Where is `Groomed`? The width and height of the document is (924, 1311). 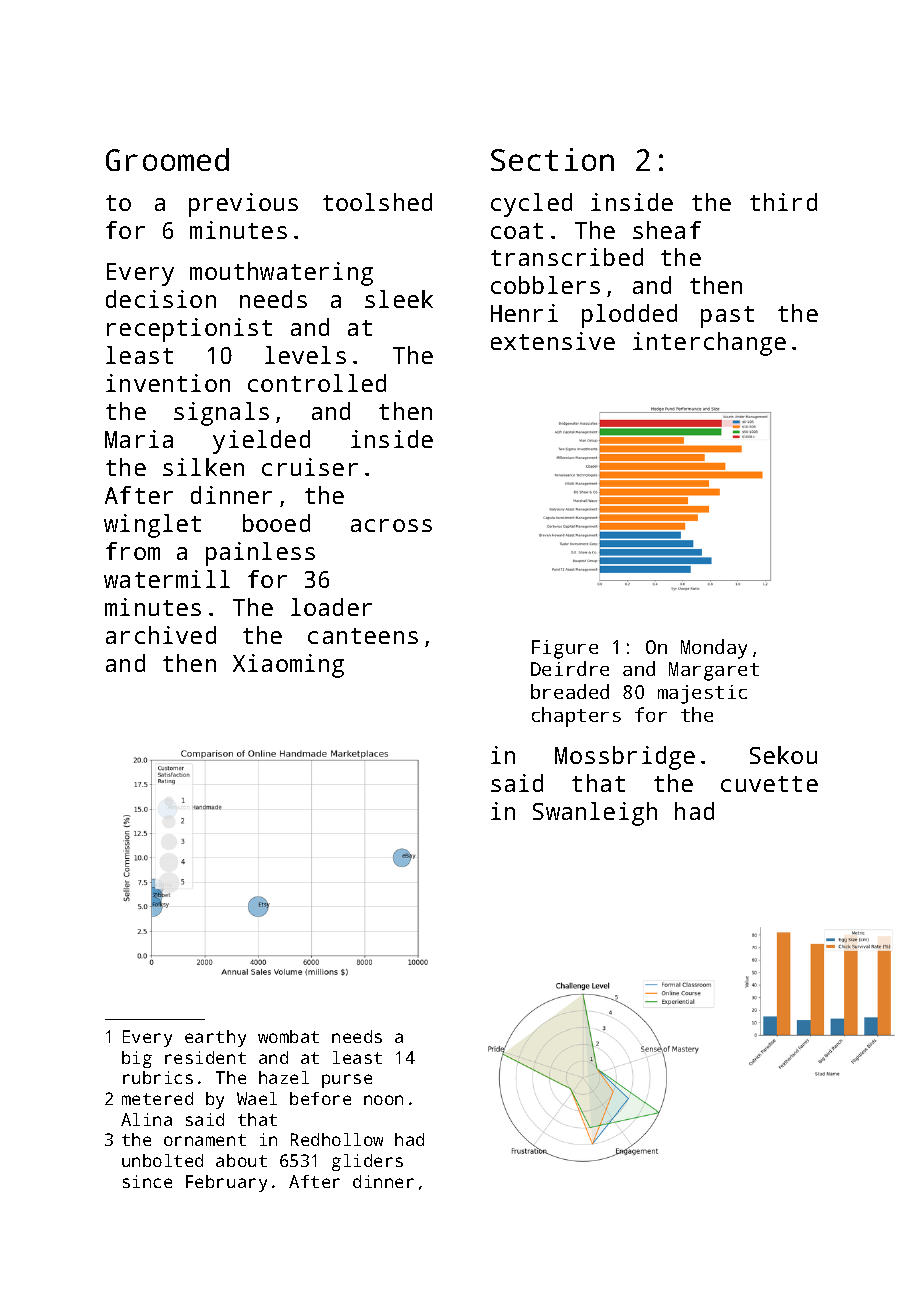
Groomed is located at coordinates (167, 159).
